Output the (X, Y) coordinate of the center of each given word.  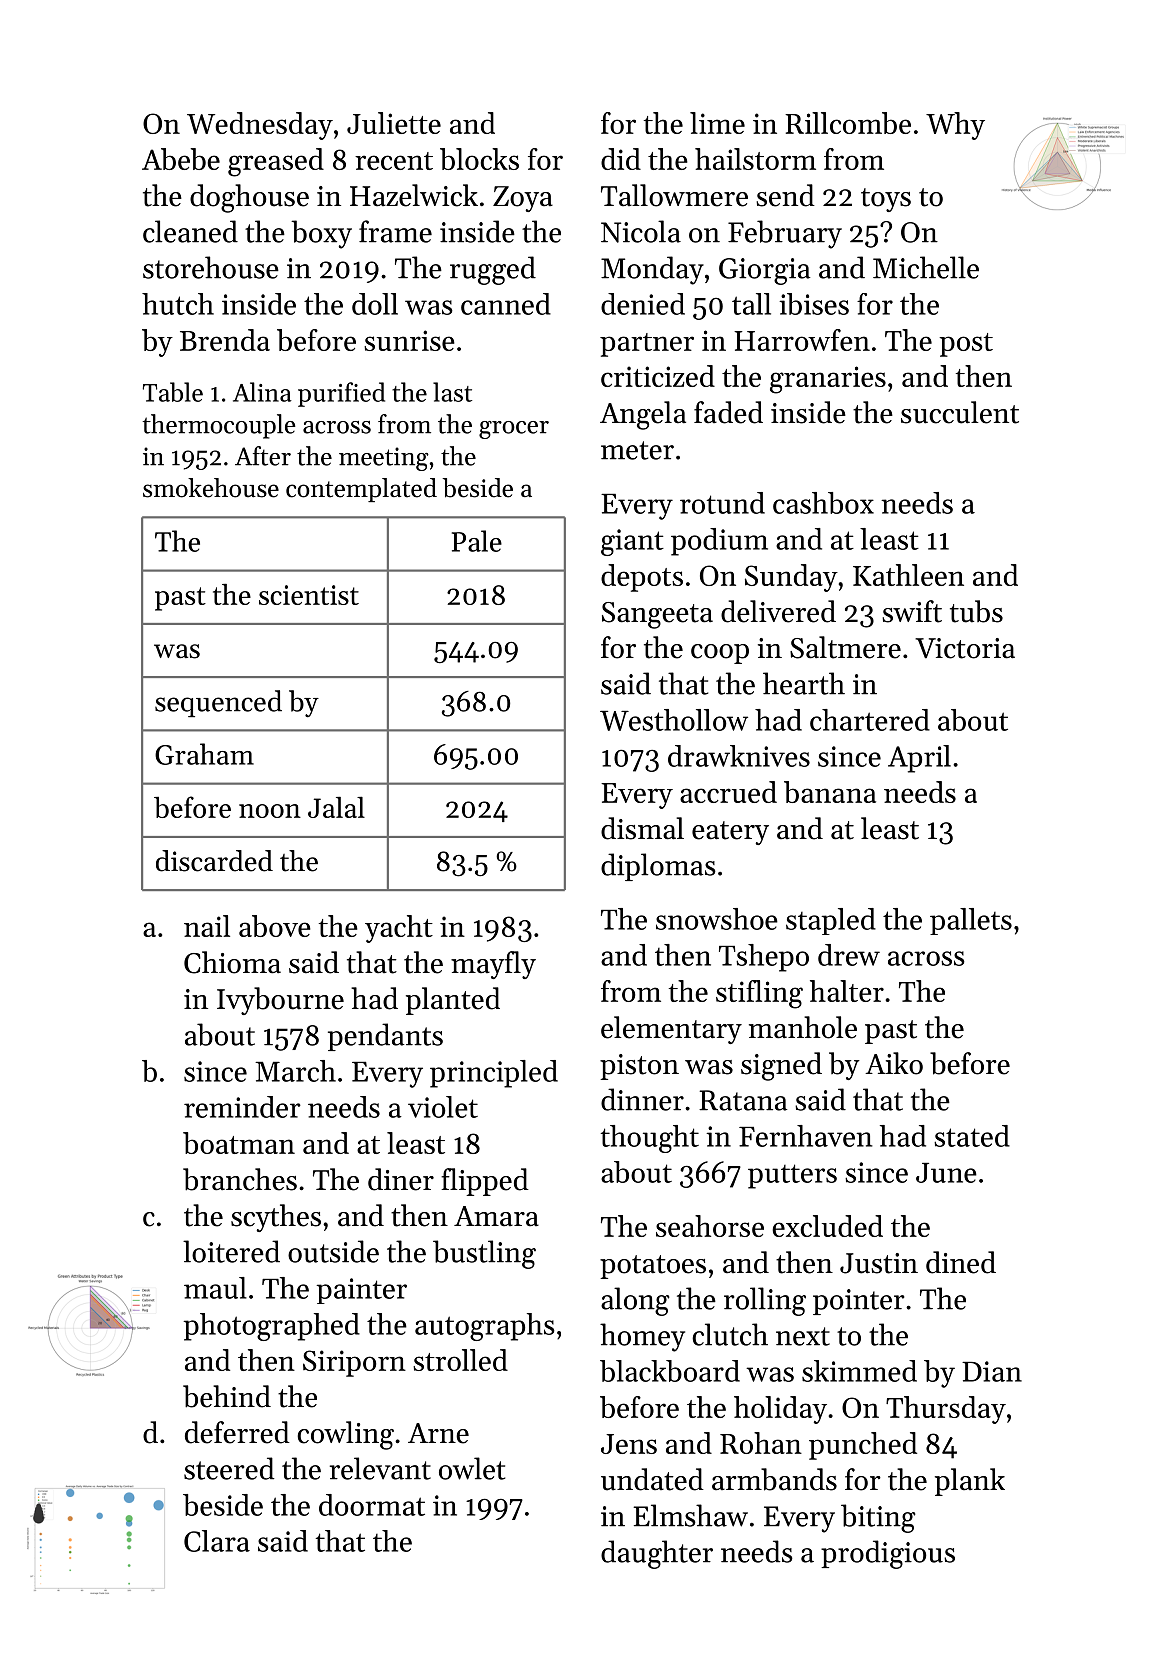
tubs (976, 611)
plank (970, 1482)
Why (955, 126)
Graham (204, 754)
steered (229, 1468)
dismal (642, 828)
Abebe (181, 159)
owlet (472, 1468)
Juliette (394, 123)
